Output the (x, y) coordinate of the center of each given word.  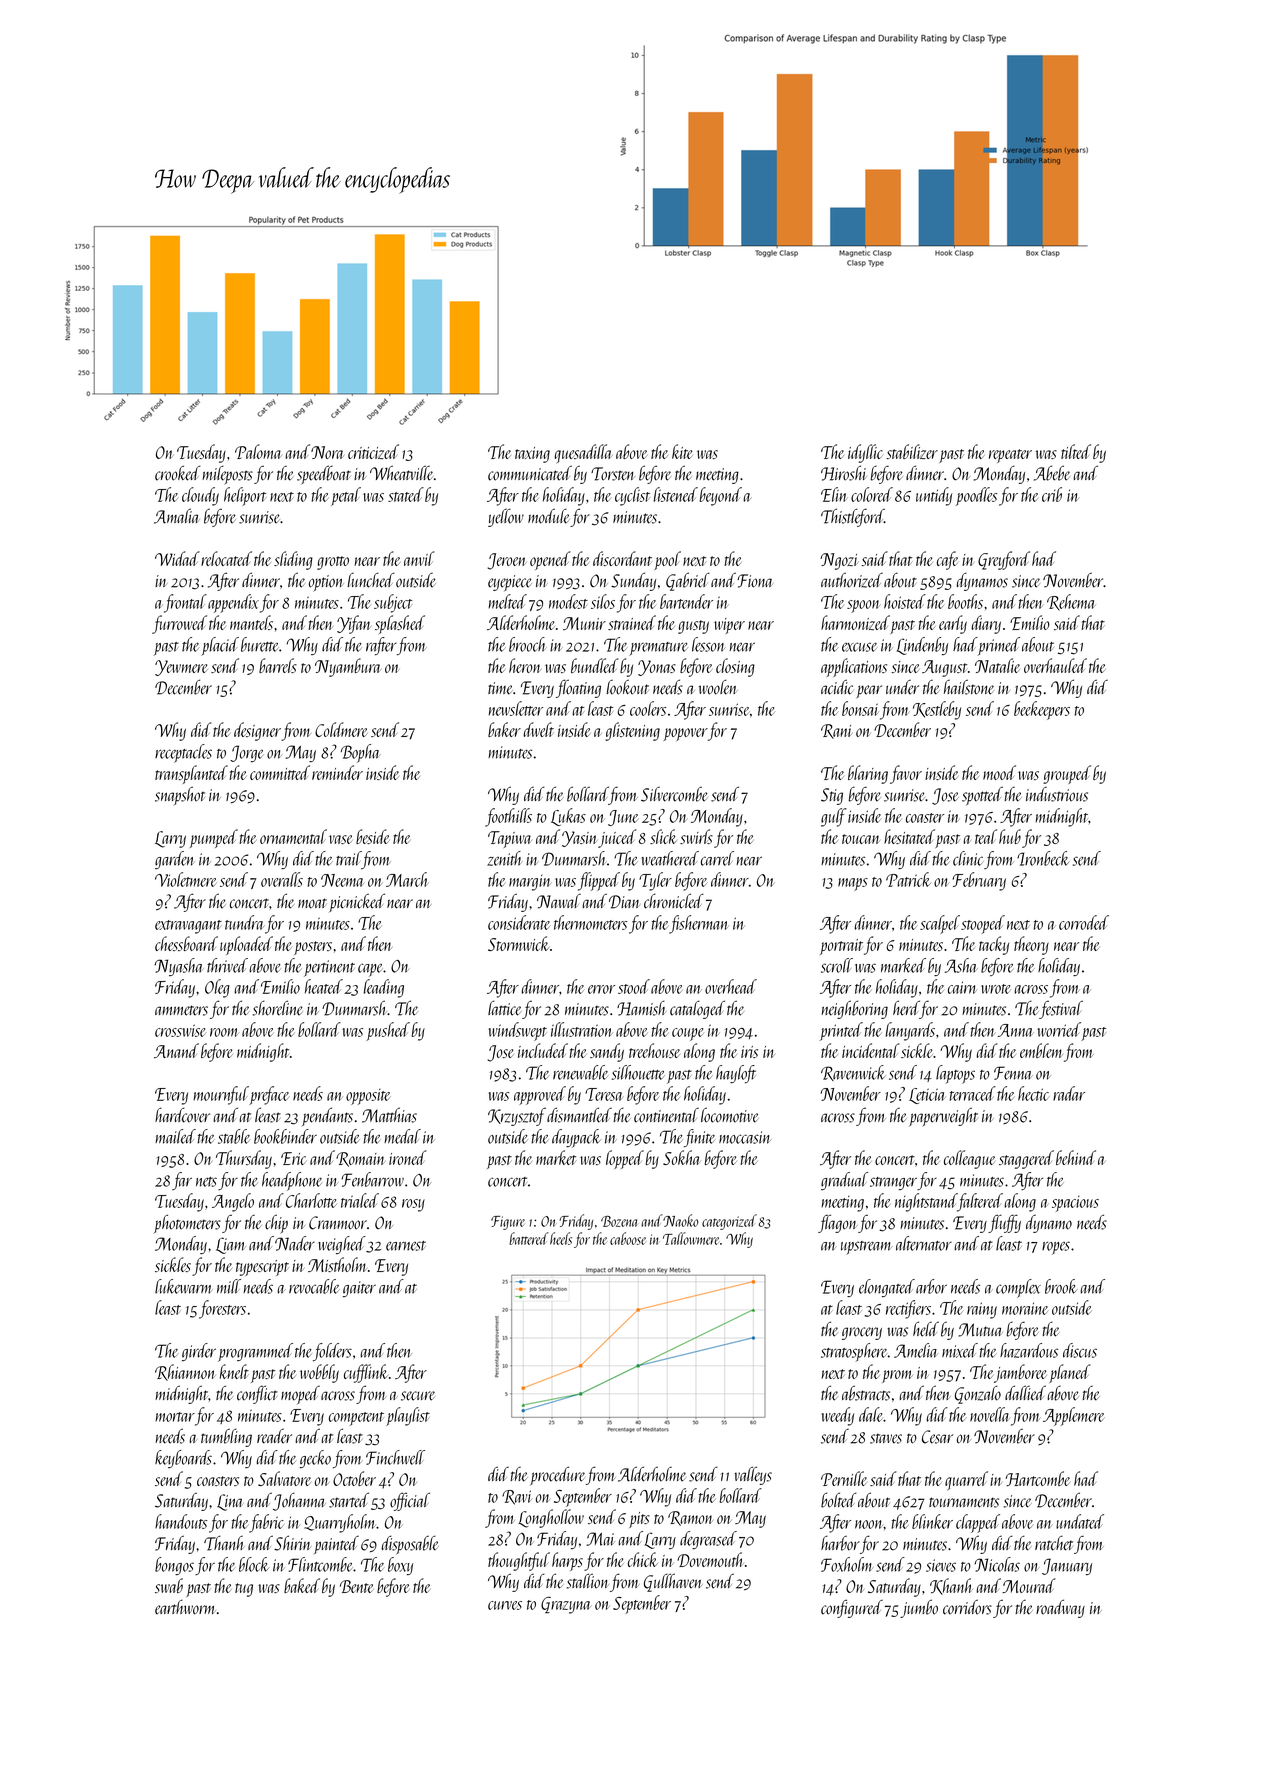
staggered (1026, 1159)
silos (603, 601)
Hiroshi (844, 473)
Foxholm (847, 1564)
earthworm (185, 1607)
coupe (688, 1034)
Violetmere (185, 879)
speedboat (324, 475)
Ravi (517, 1497)
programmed (255, 1352)
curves (505, 1605)
